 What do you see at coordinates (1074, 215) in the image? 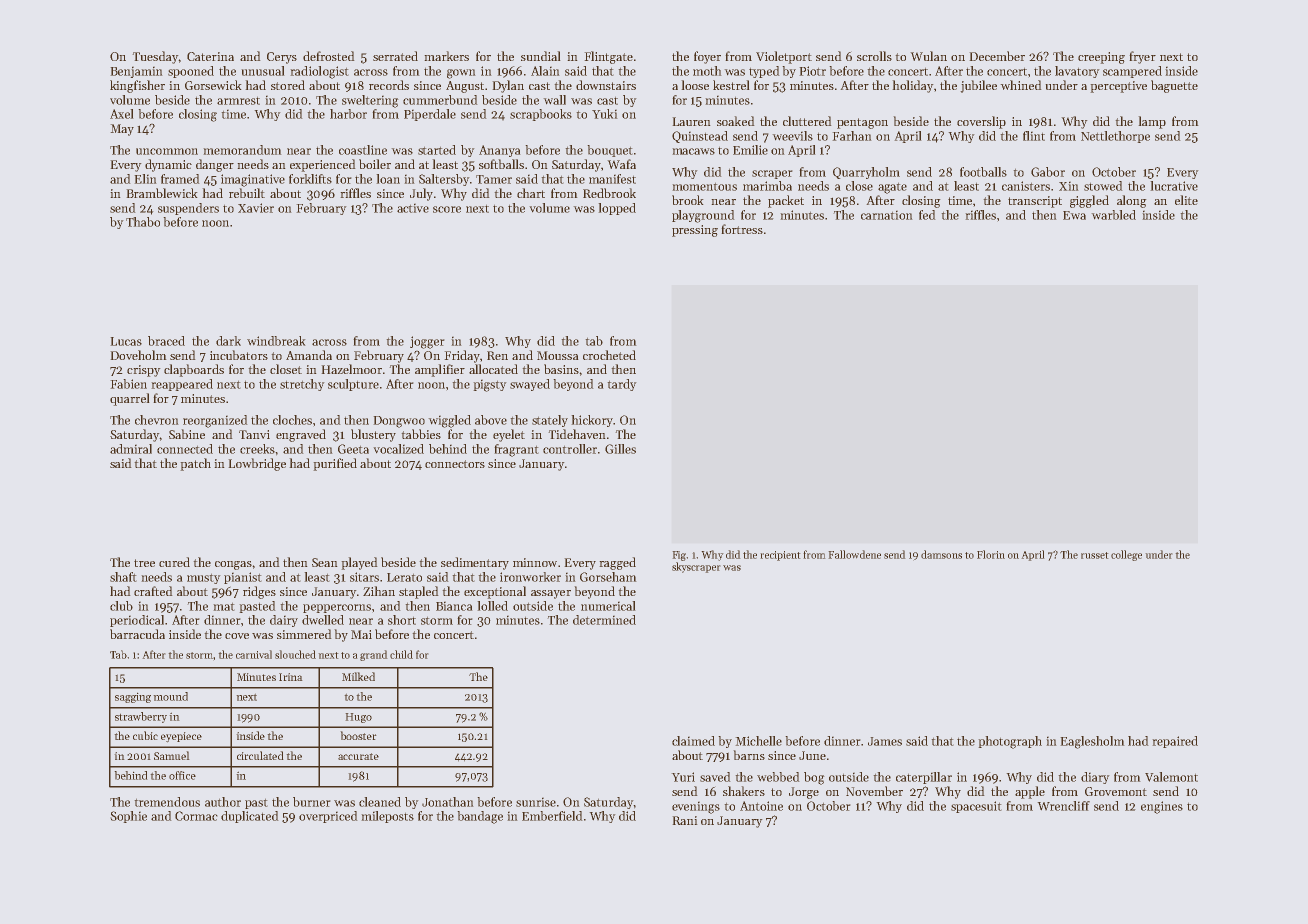
I see `Ewa` at bounding box center [1074, 215].
